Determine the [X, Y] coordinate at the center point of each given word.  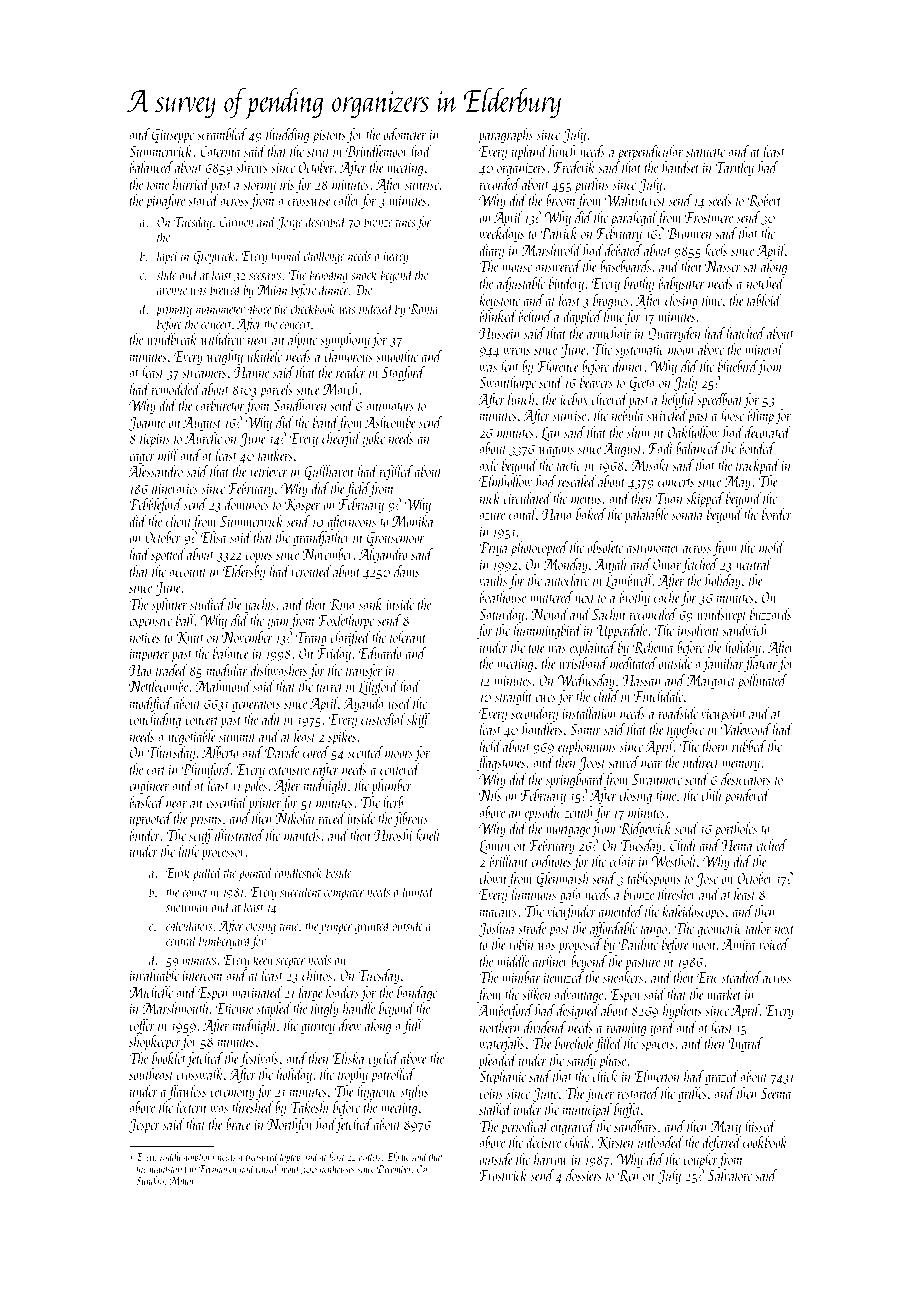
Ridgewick [646, 829]
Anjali [611, 565]
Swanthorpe [507, 383]
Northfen [289, 1125]
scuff [201, 836]
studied [208, 604]
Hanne [251, 372]
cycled [383, 1059]
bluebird [738, 367]
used [400, 703]
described [326, 221]
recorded [500, 184]
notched [766, 283]
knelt [428, 835]
